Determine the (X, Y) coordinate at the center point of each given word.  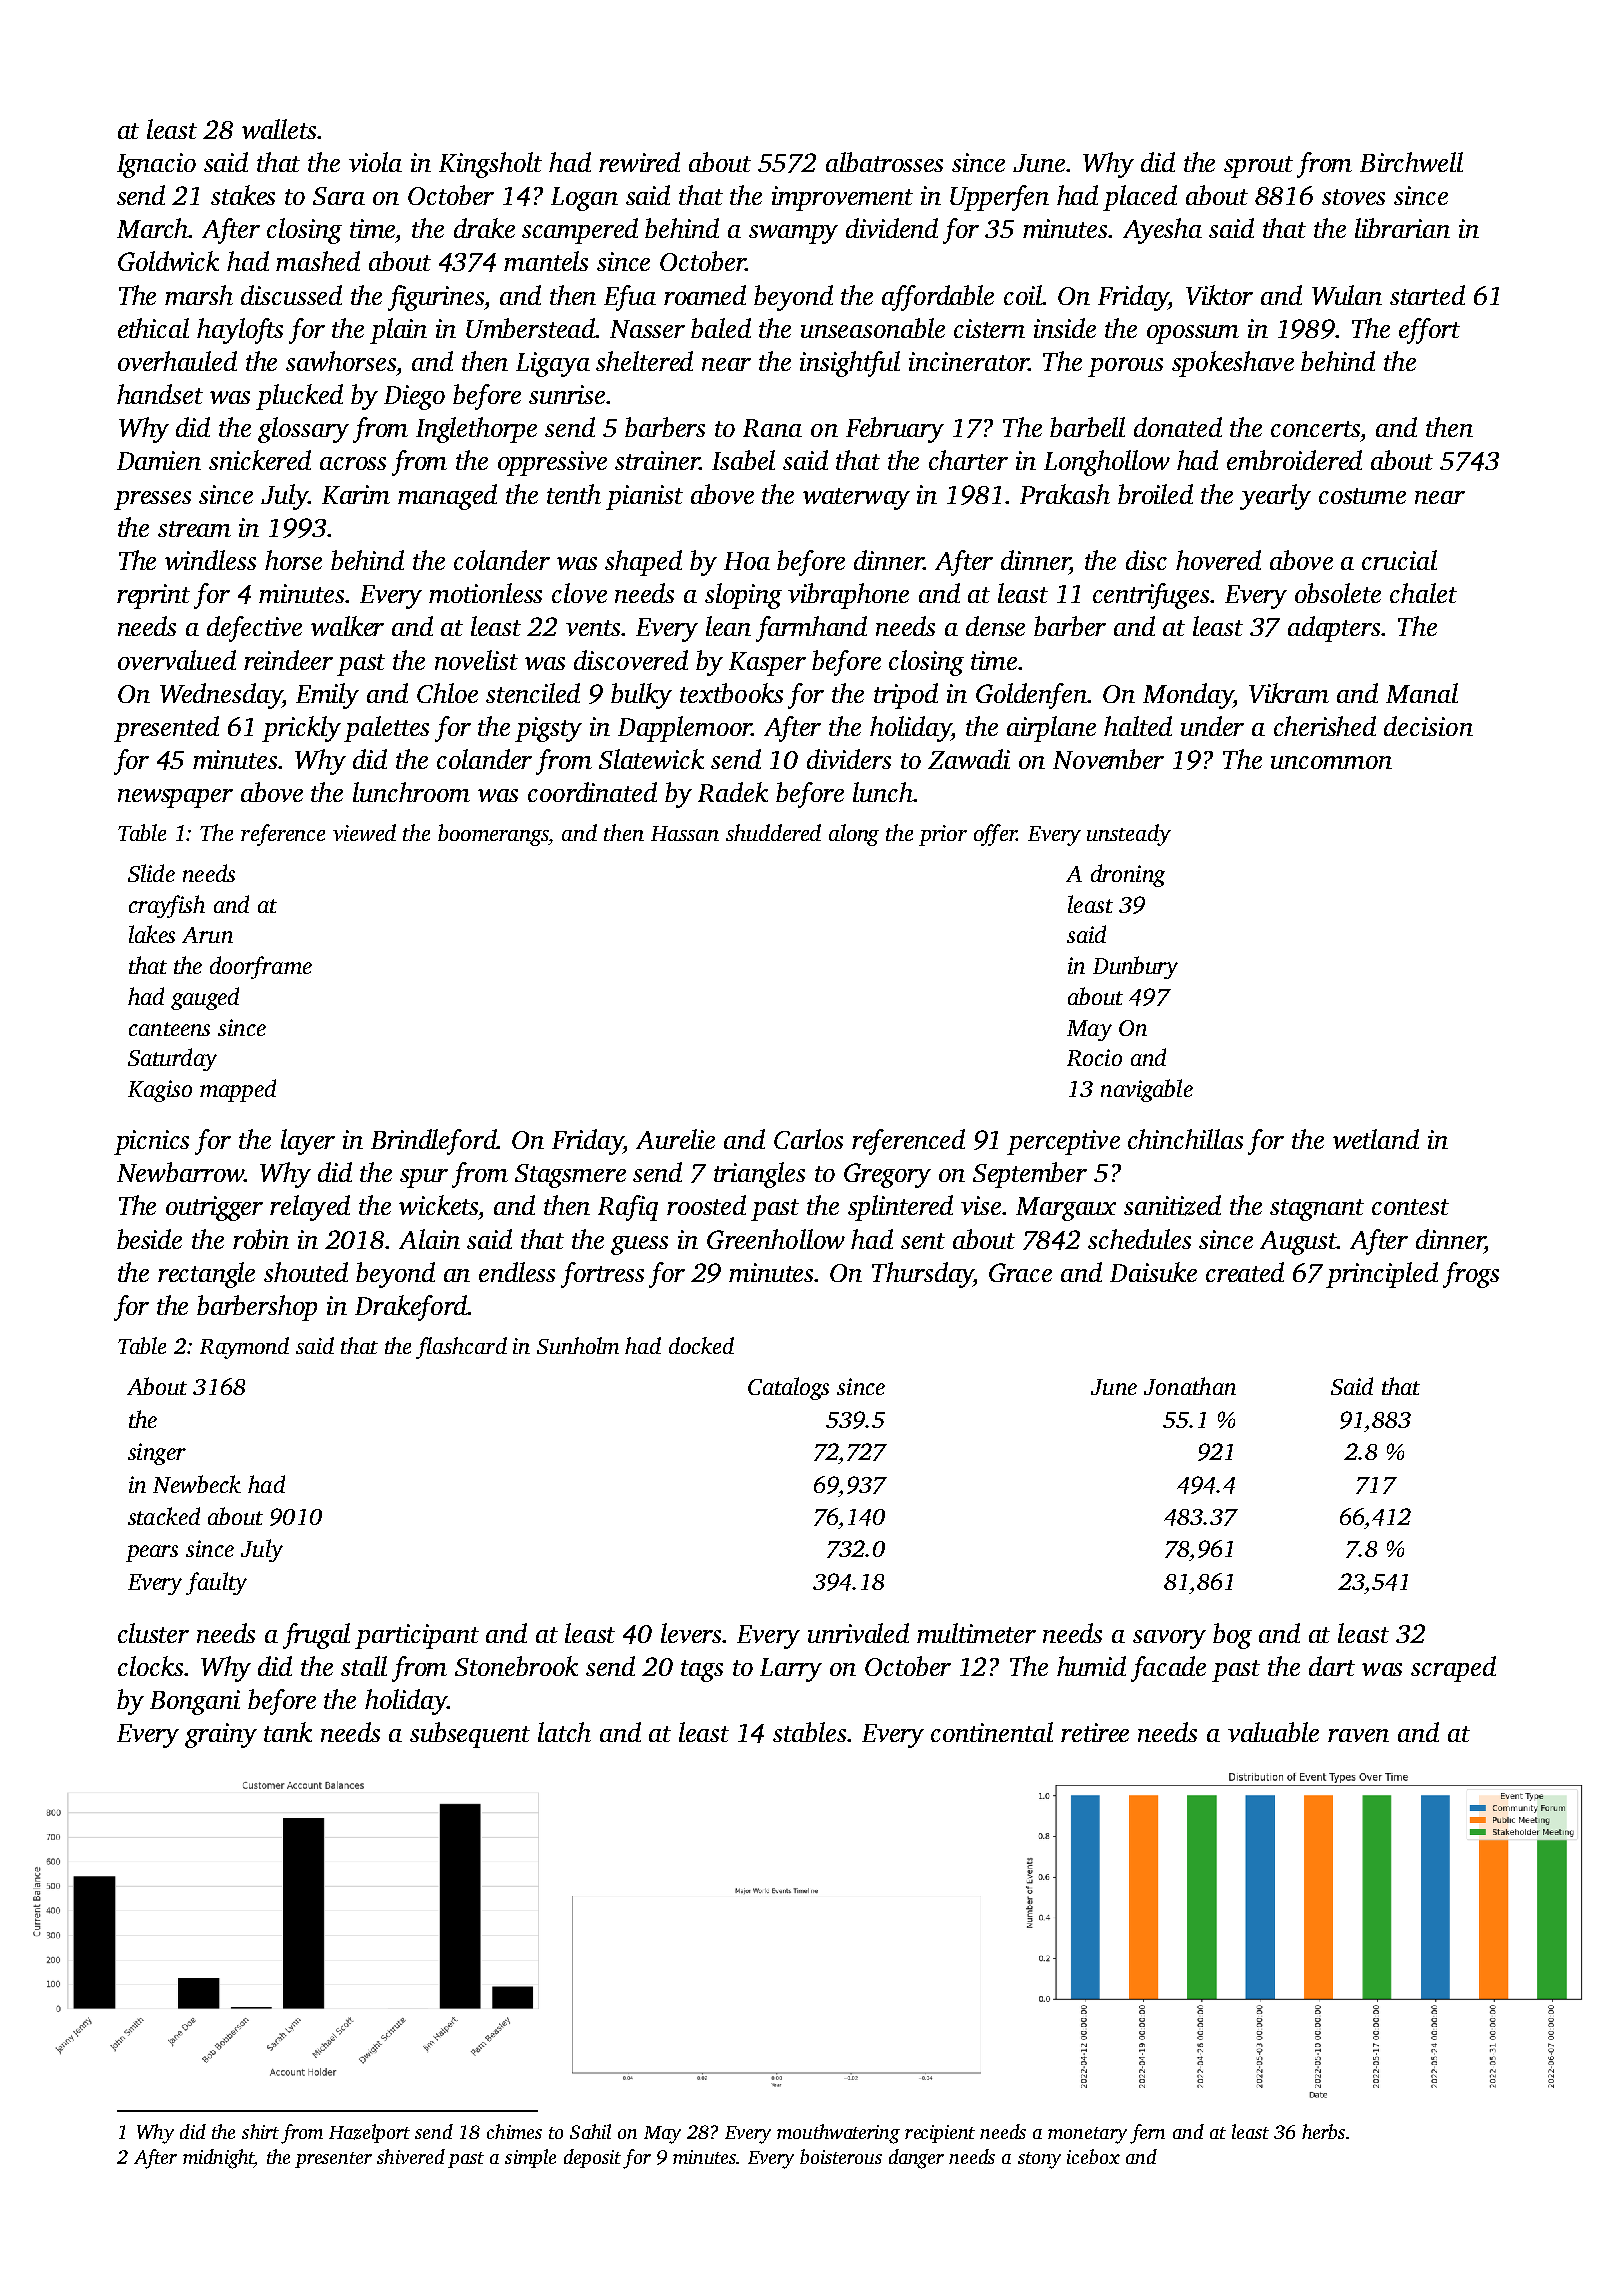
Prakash (1065, 494)
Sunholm (578, 1345)
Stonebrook (516, 1666)
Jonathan (1190, 1386)
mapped (238, 1090)
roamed (705, 295)
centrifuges (1151, 596)
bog (1232, 1636)
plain (398, 331)
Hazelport (369, 2133)
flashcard (461, 1348)
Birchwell (1411, 162)
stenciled (533, 693)
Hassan (685, 833)
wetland (1376, 1139)
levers (691, 1633)
